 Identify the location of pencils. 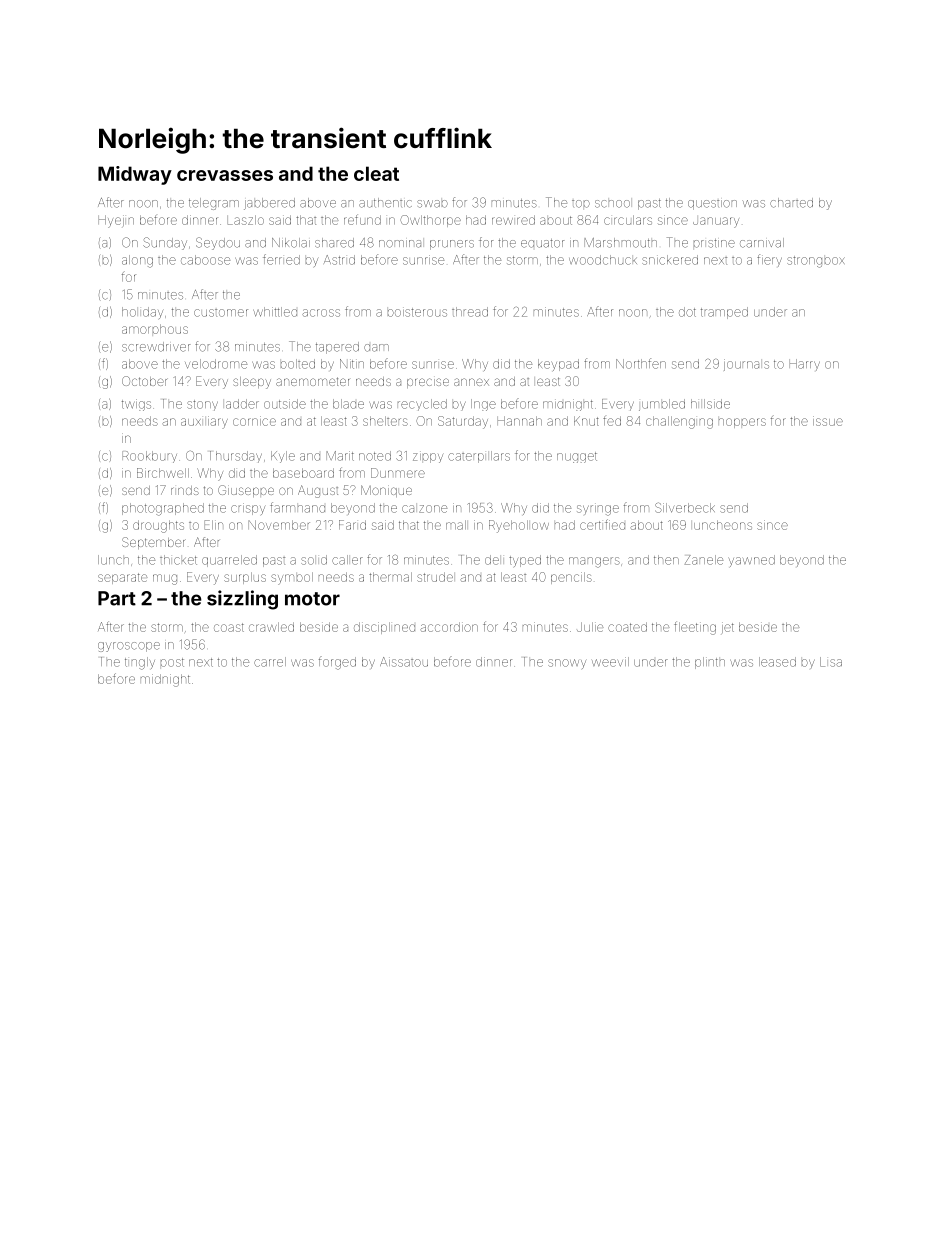
(571, 578).
